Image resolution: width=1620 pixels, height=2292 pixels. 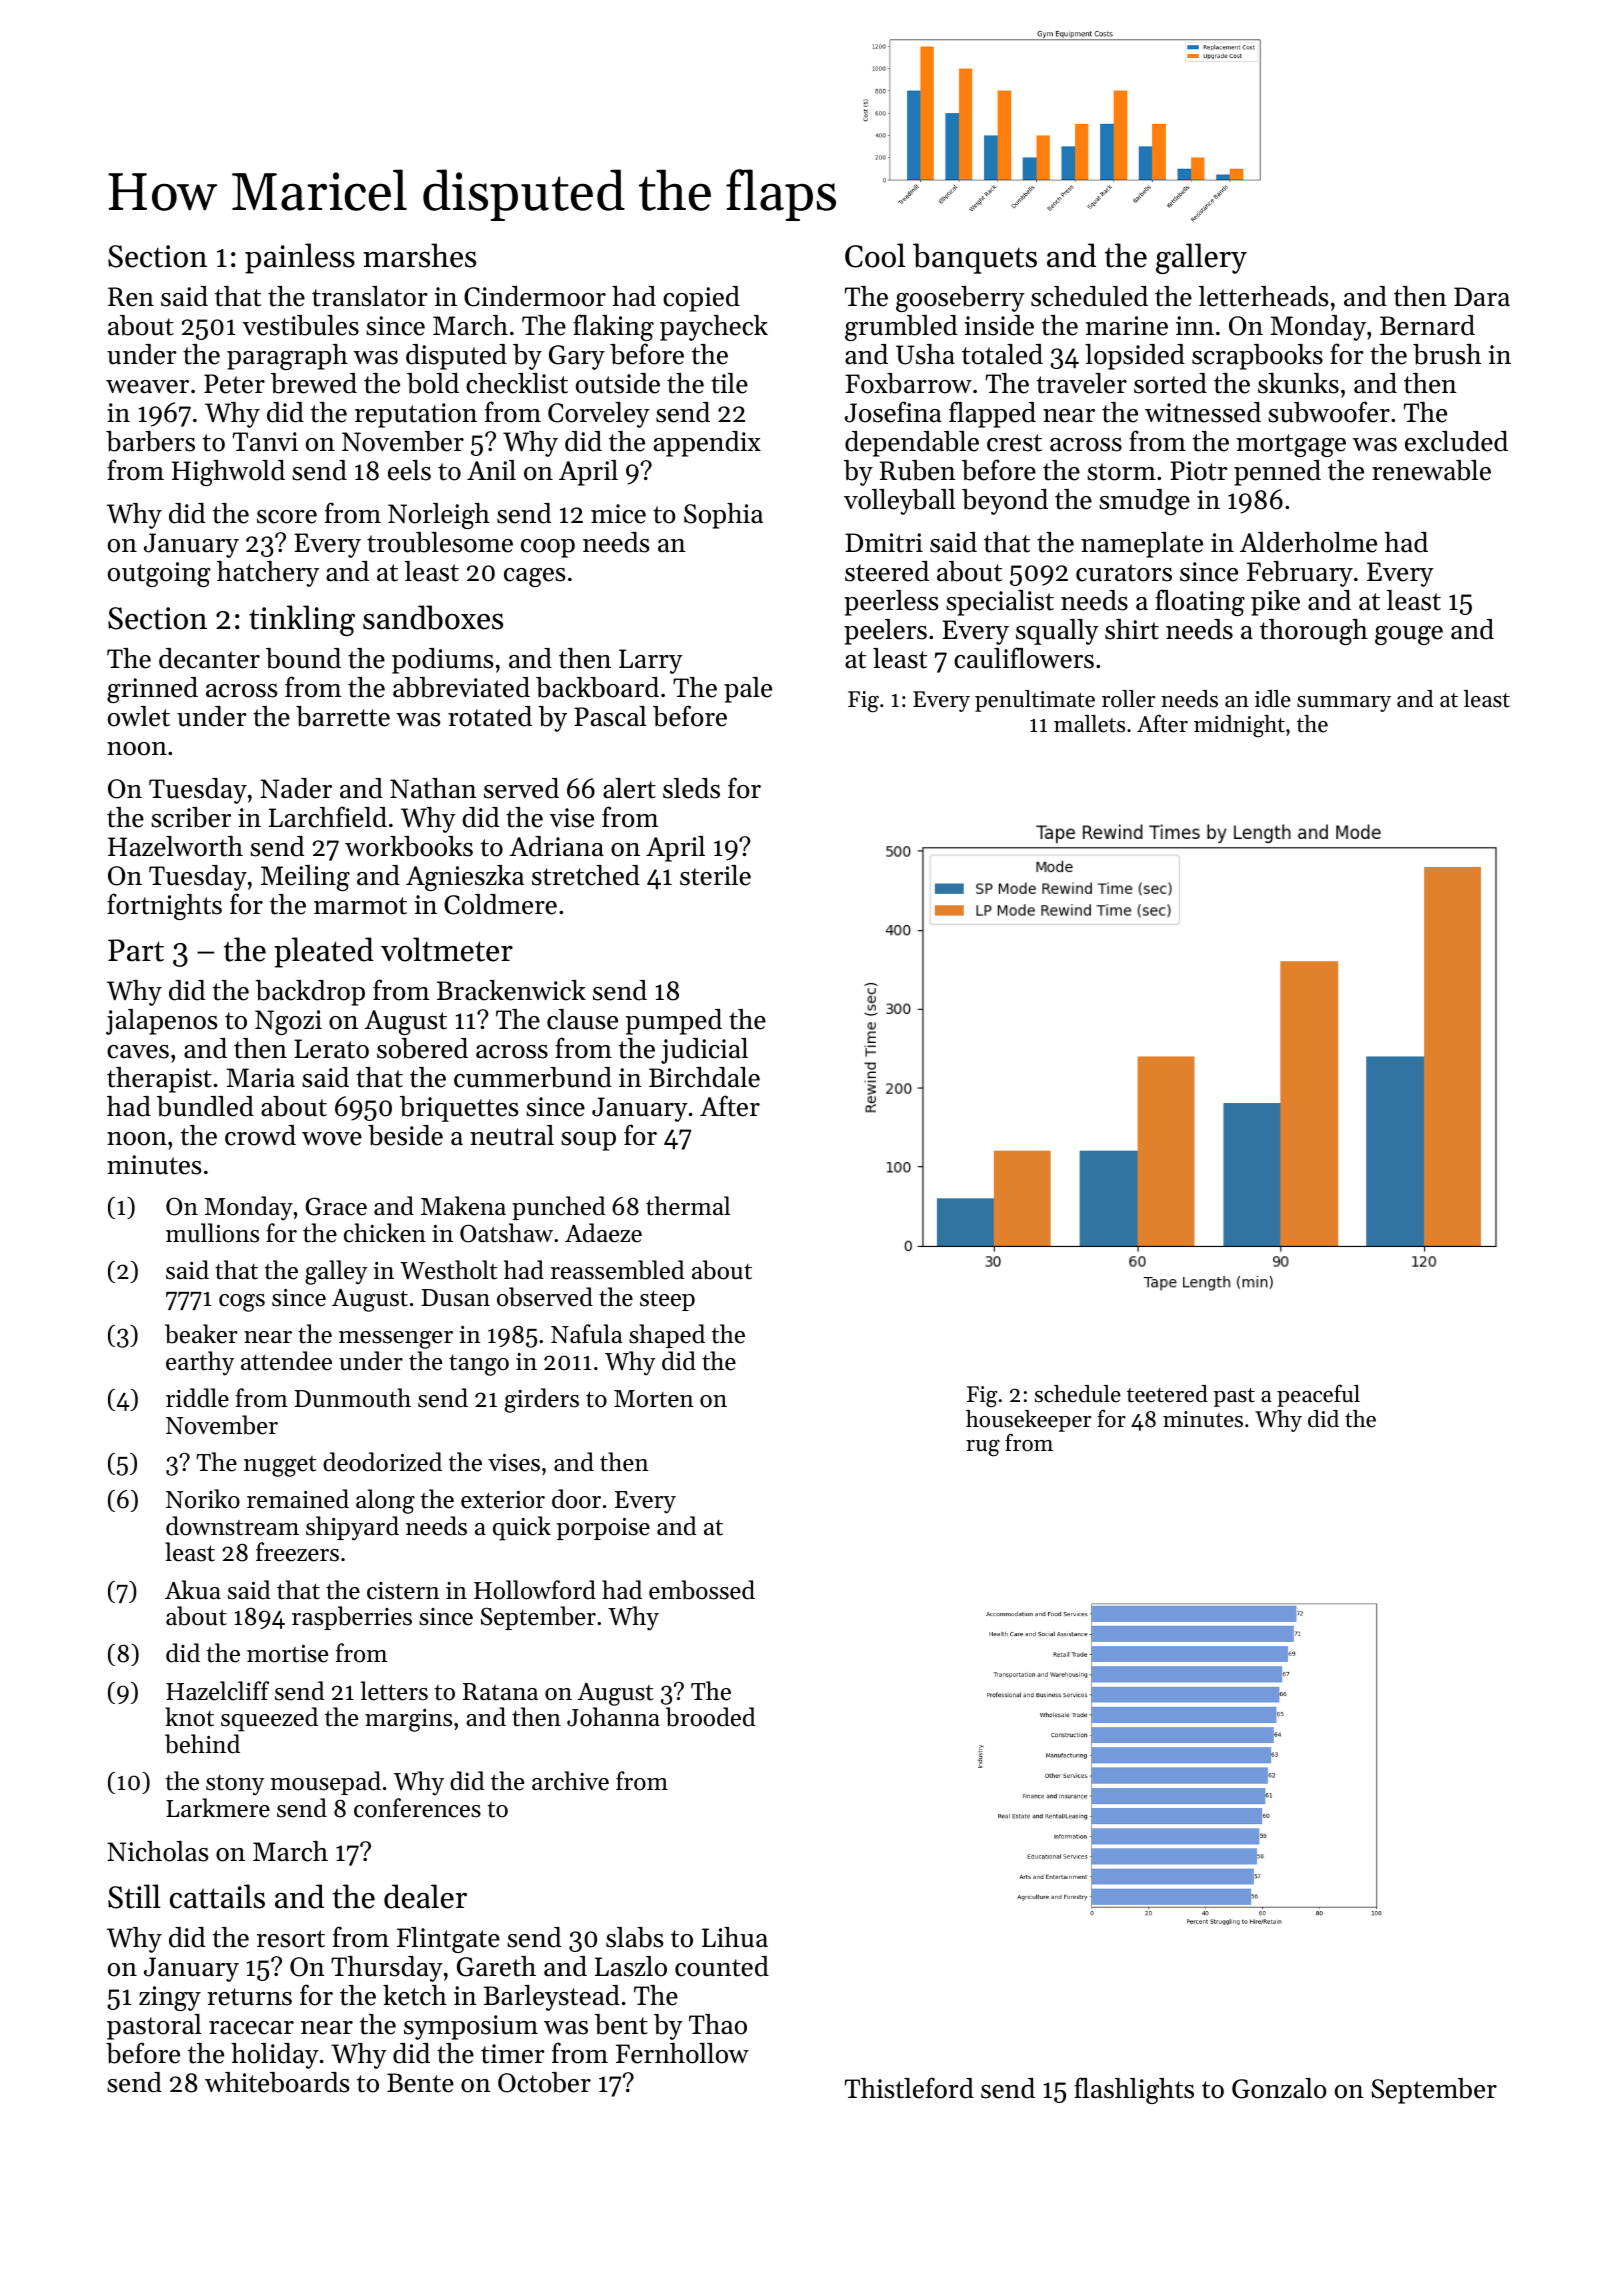 What do you see at coordinates (1201, 258) in the screenshot?
I see `gallery` at bounding box center [1201, 258].
